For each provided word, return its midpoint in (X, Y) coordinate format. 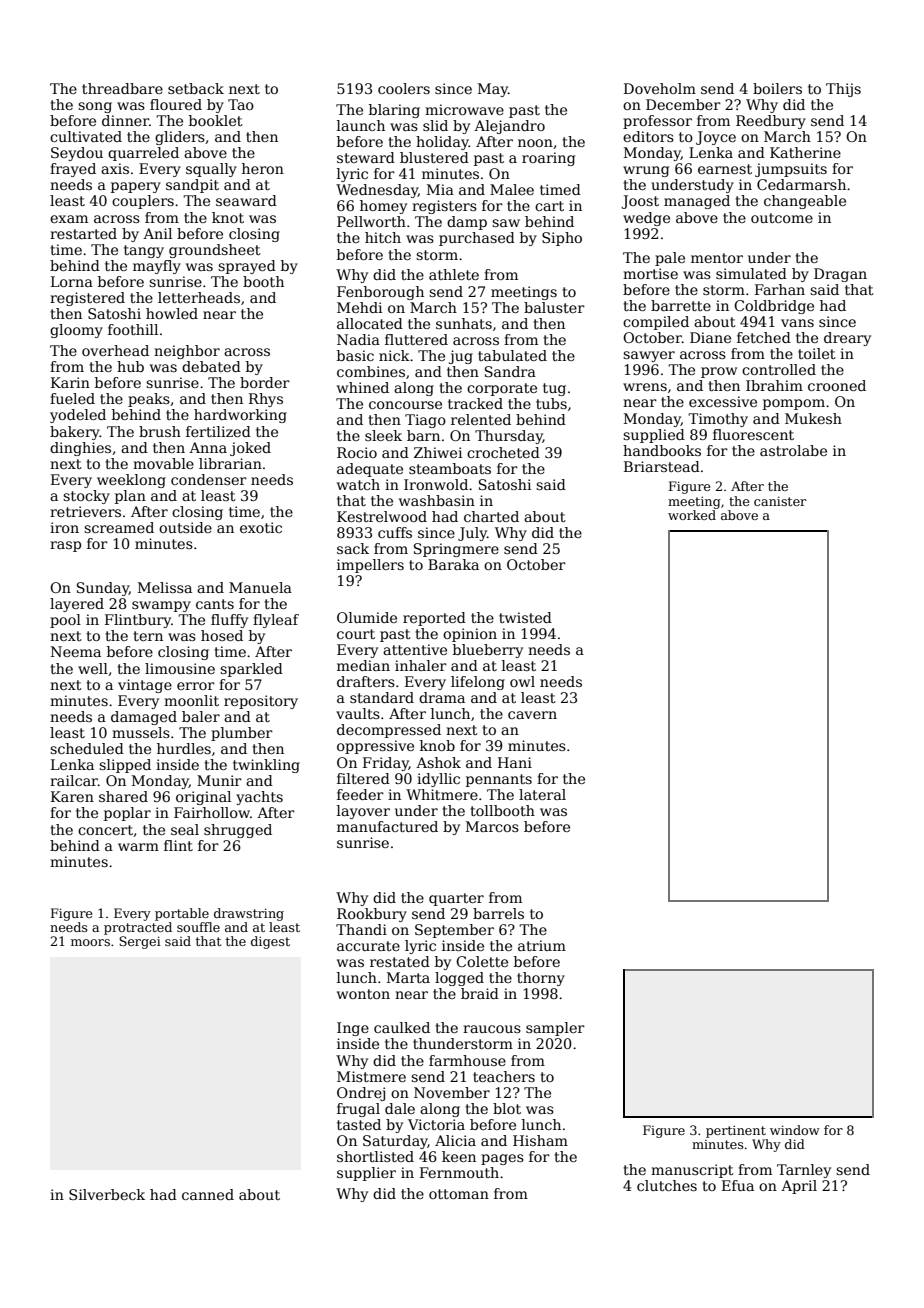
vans (797, 323)
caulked (402, 1027)
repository (261, 702)
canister (780, 501)
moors (90, 942)
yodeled (78, 416)
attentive (415, 649)
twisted (525, 617)
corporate (502, 389)
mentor (717, 258)
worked (692, 515)
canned (208, 1194)
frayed (73, 170)
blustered (434, 157)
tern (148, 636)
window (795, 1130)
